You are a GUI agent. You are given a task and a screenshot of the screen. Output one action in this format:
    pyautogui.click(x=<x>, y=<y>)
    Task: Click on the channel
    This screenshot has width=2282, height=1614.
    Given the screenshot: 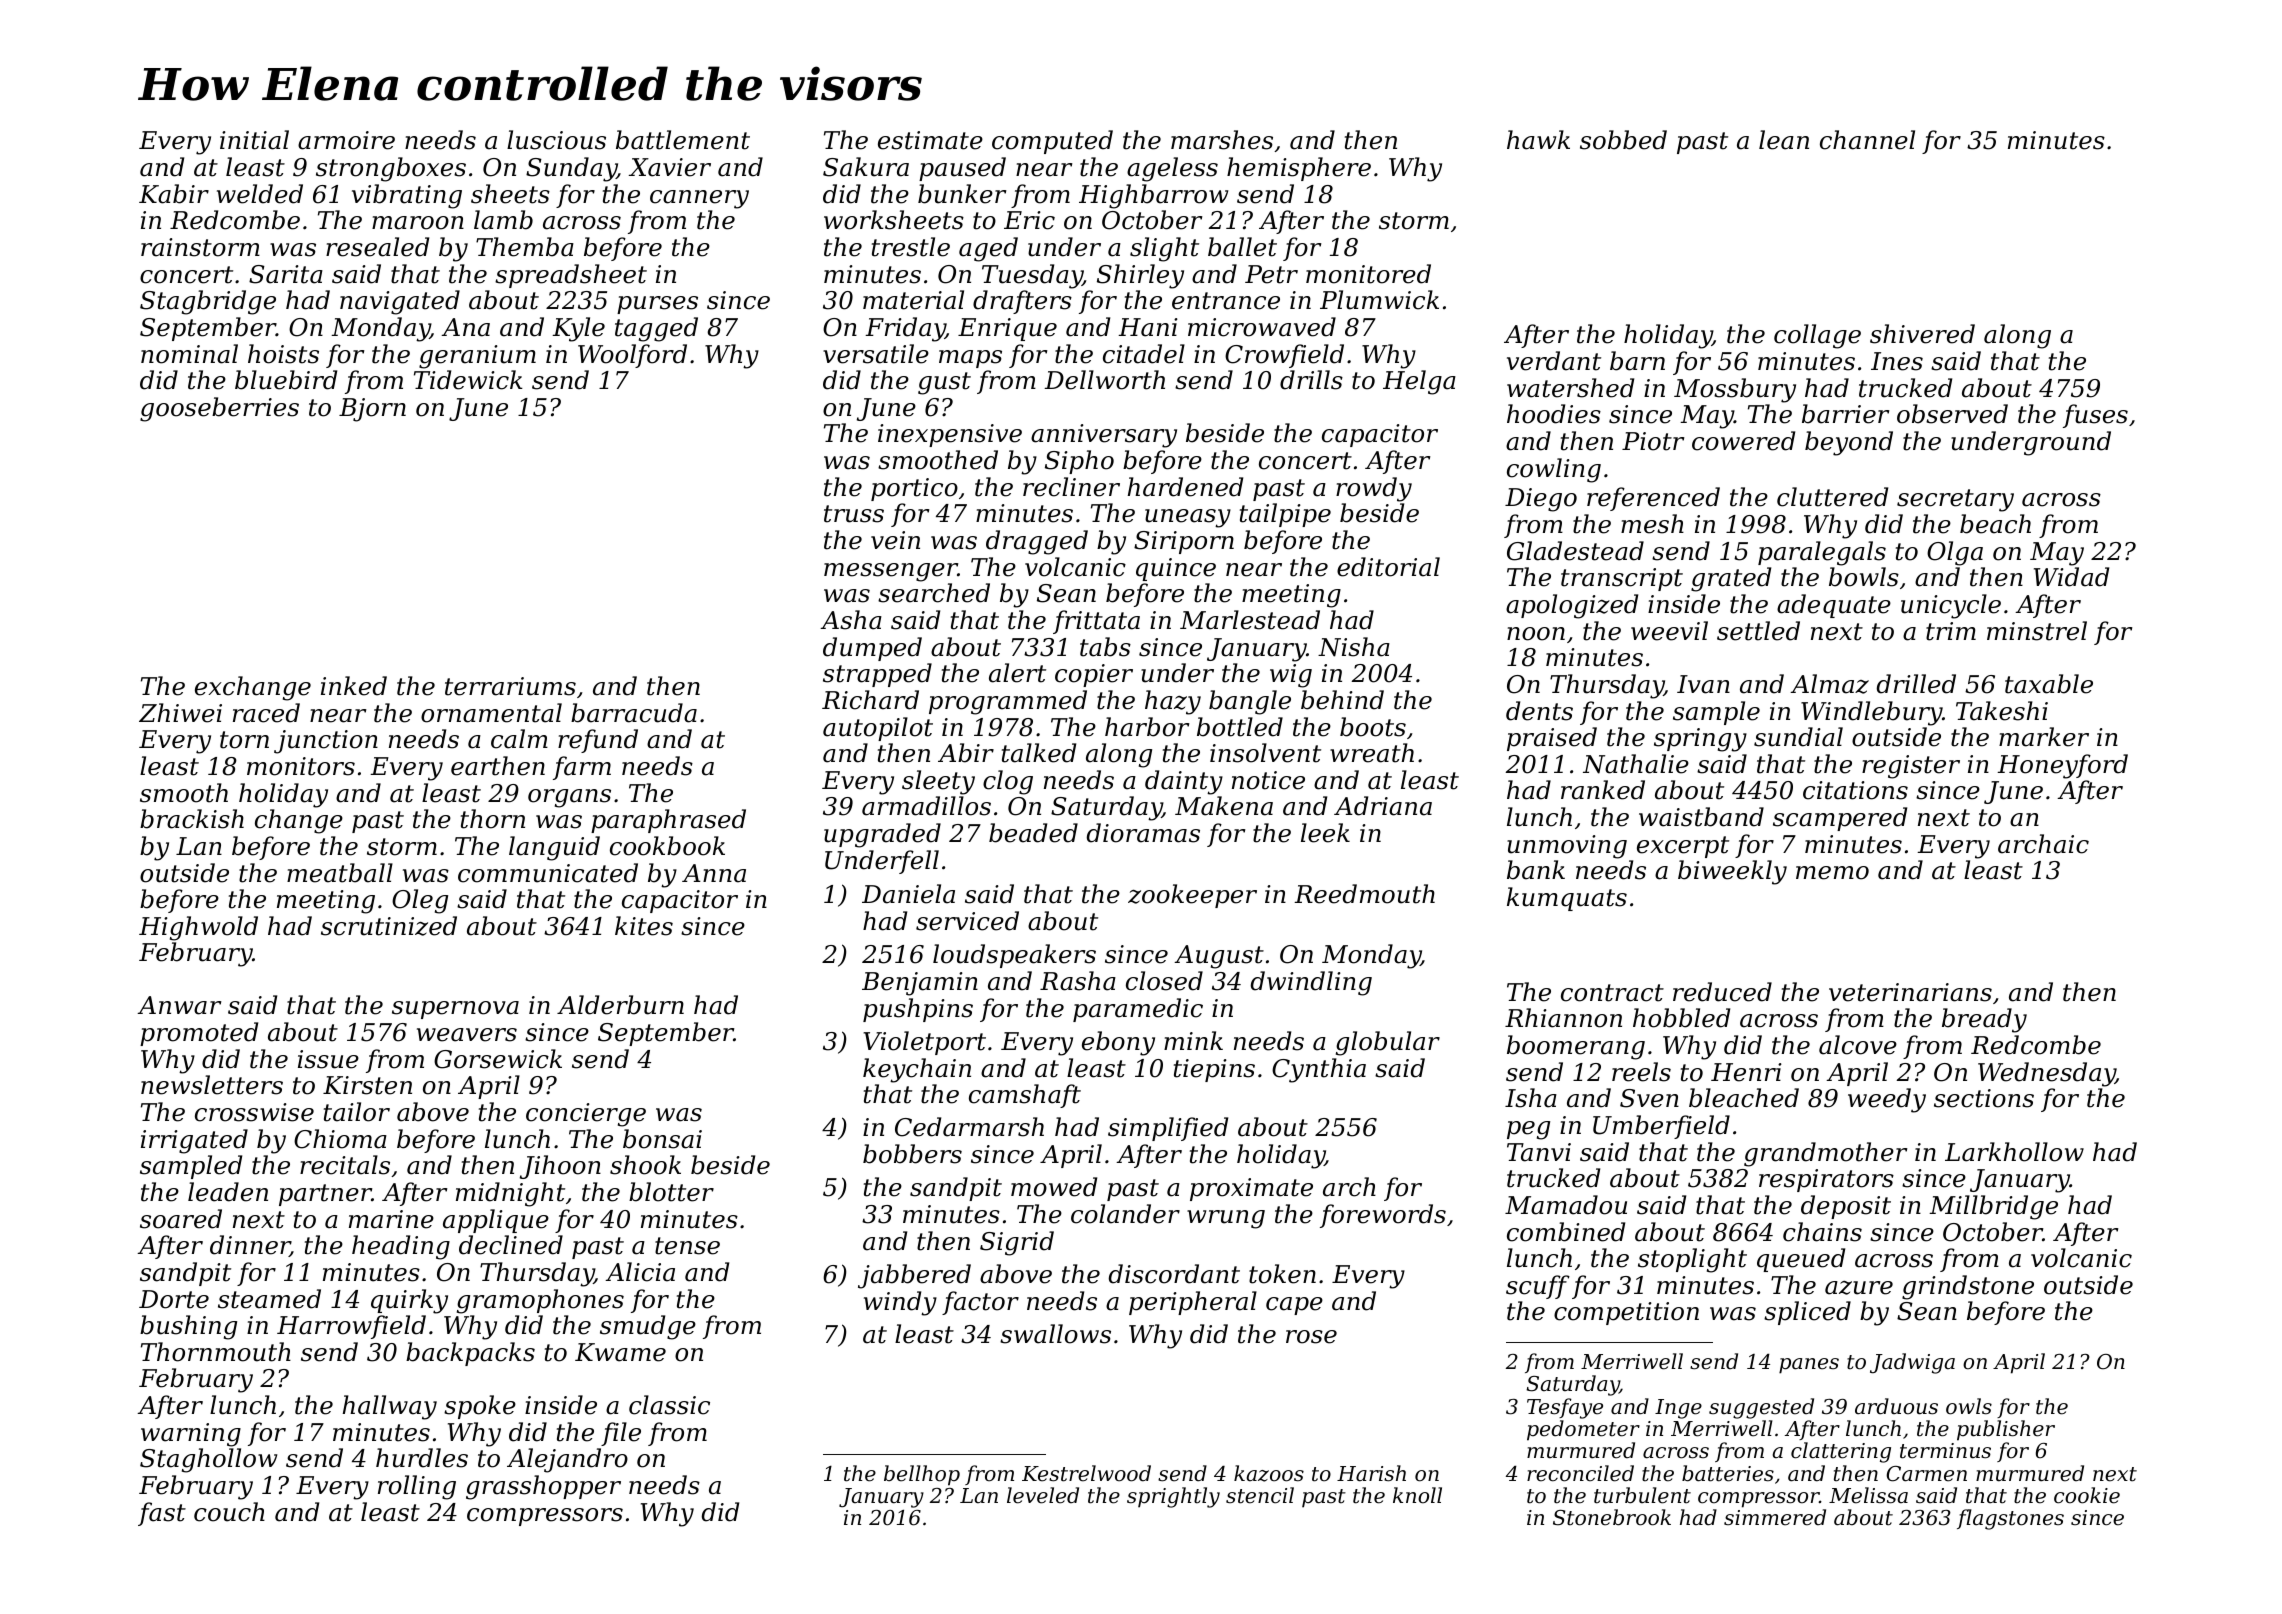 What is the action you would take?
    pyautogui.click(x=1867, y=140)
